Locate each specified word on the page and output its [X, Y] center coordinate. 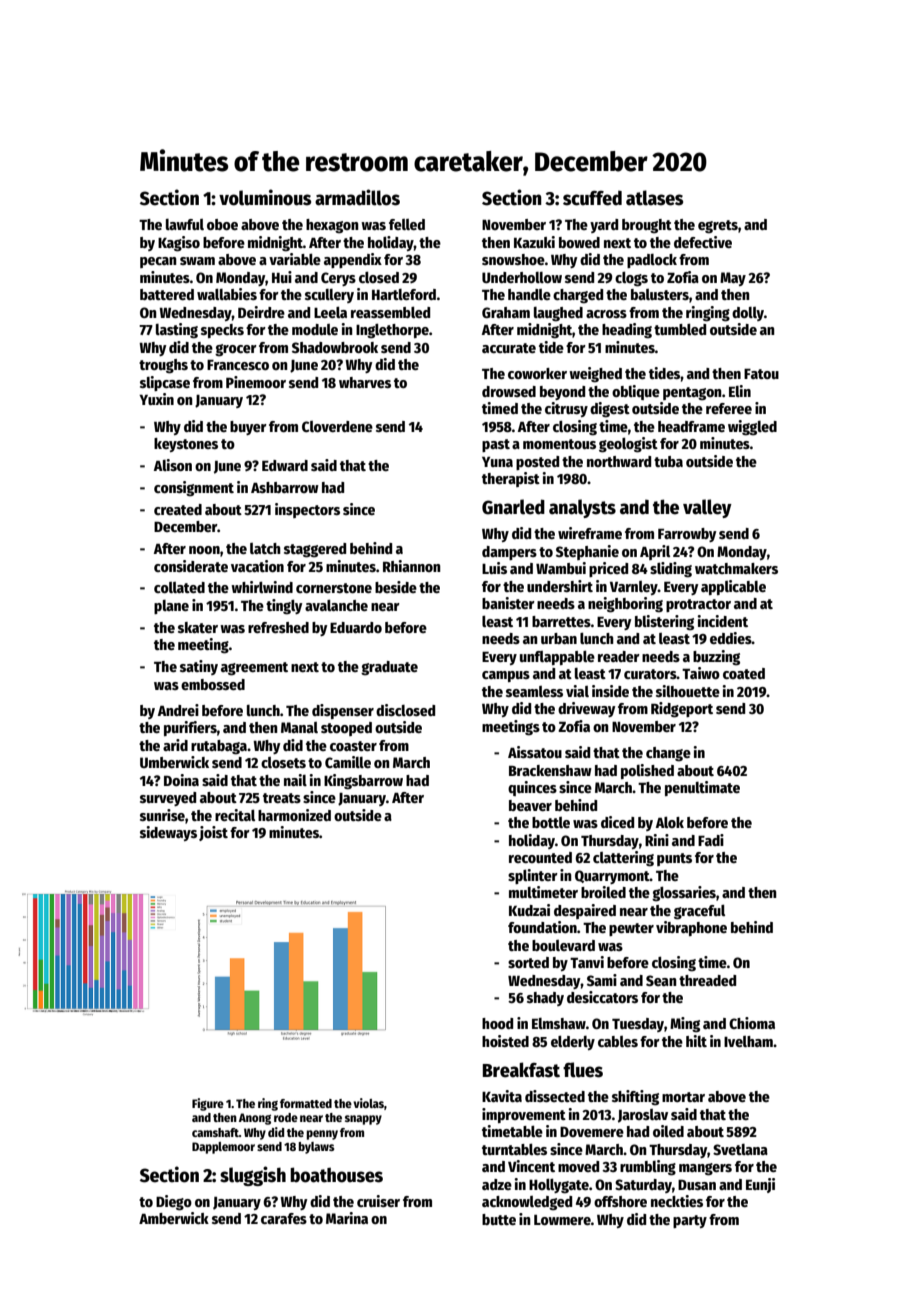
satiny [199, 667]
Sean [661, 980]
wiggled [752, 428]
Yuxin [156, 399]
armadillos [357, 197]
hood [497, 1023]
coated [744, 673]
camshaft [215, 1132]
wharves [365, 382]
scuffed [592, 198]
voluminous [265, 197]
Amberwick [174, 1218]
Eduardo [356, 627]
